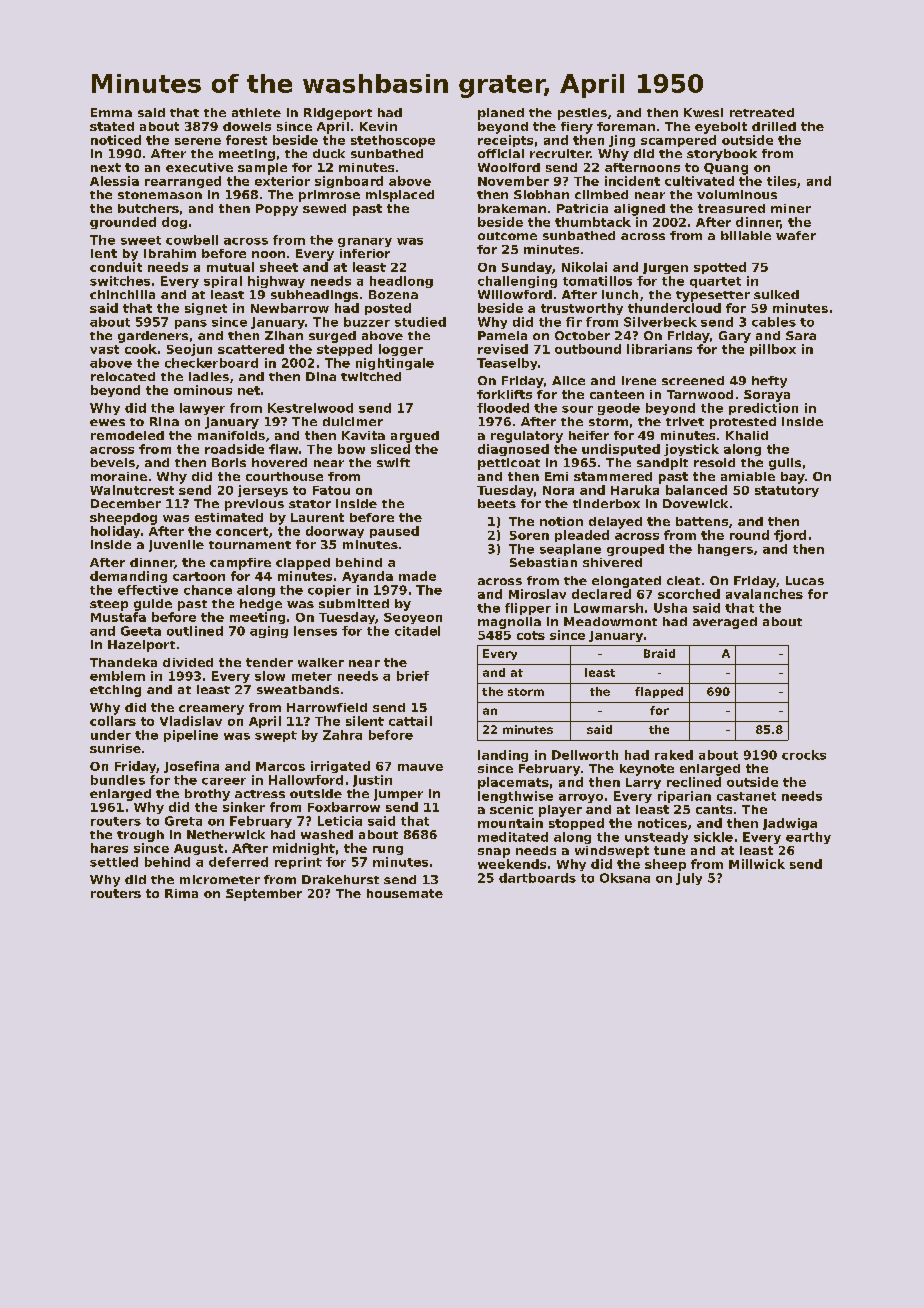 The image size is (924, 1308). What do you see at coordinates (513, 450) in the screenshot?
I see `diagnosed` at bounding box center [513, 450].
